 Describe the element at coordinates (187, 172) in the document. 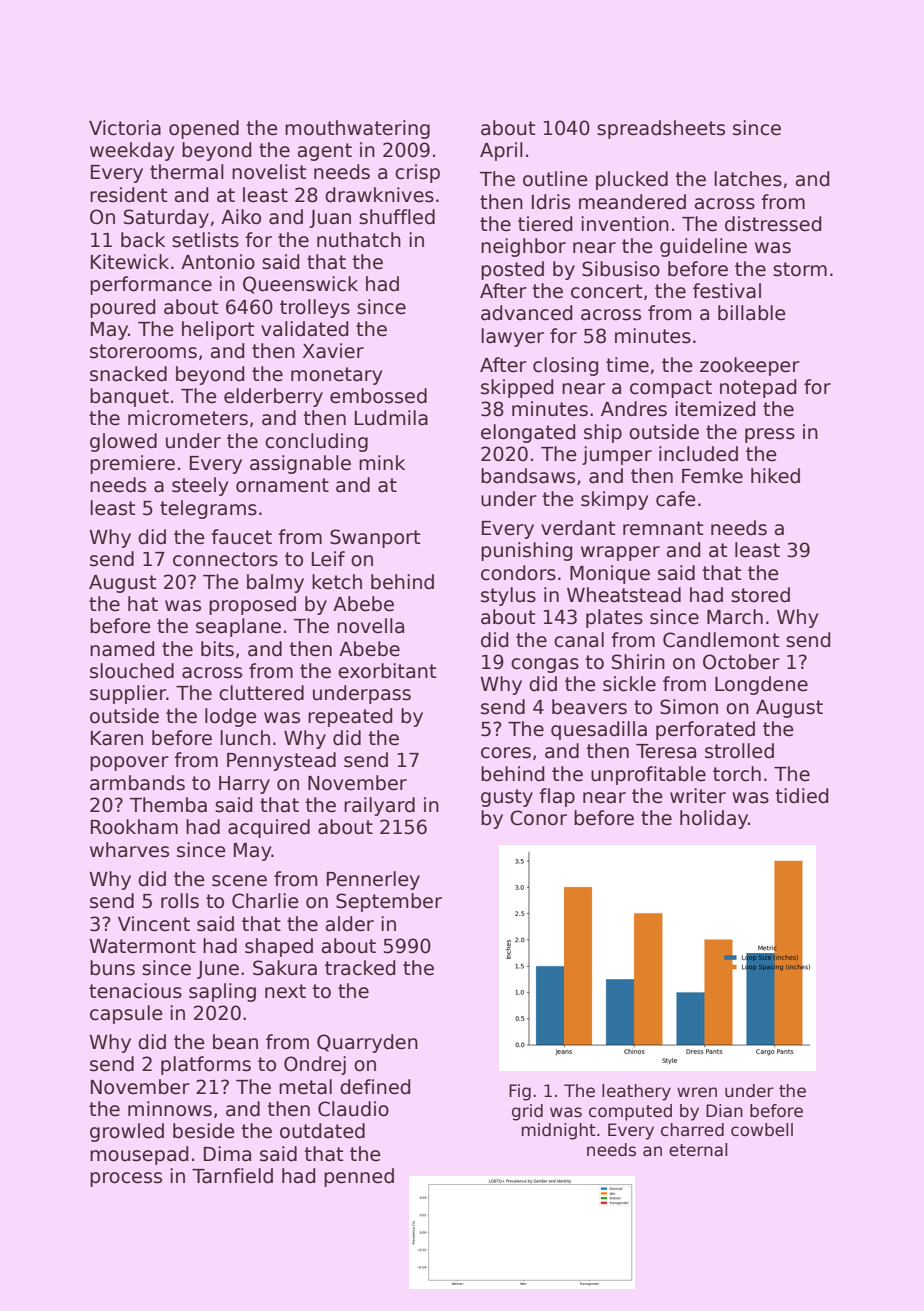

I see `thermal` at that location.
